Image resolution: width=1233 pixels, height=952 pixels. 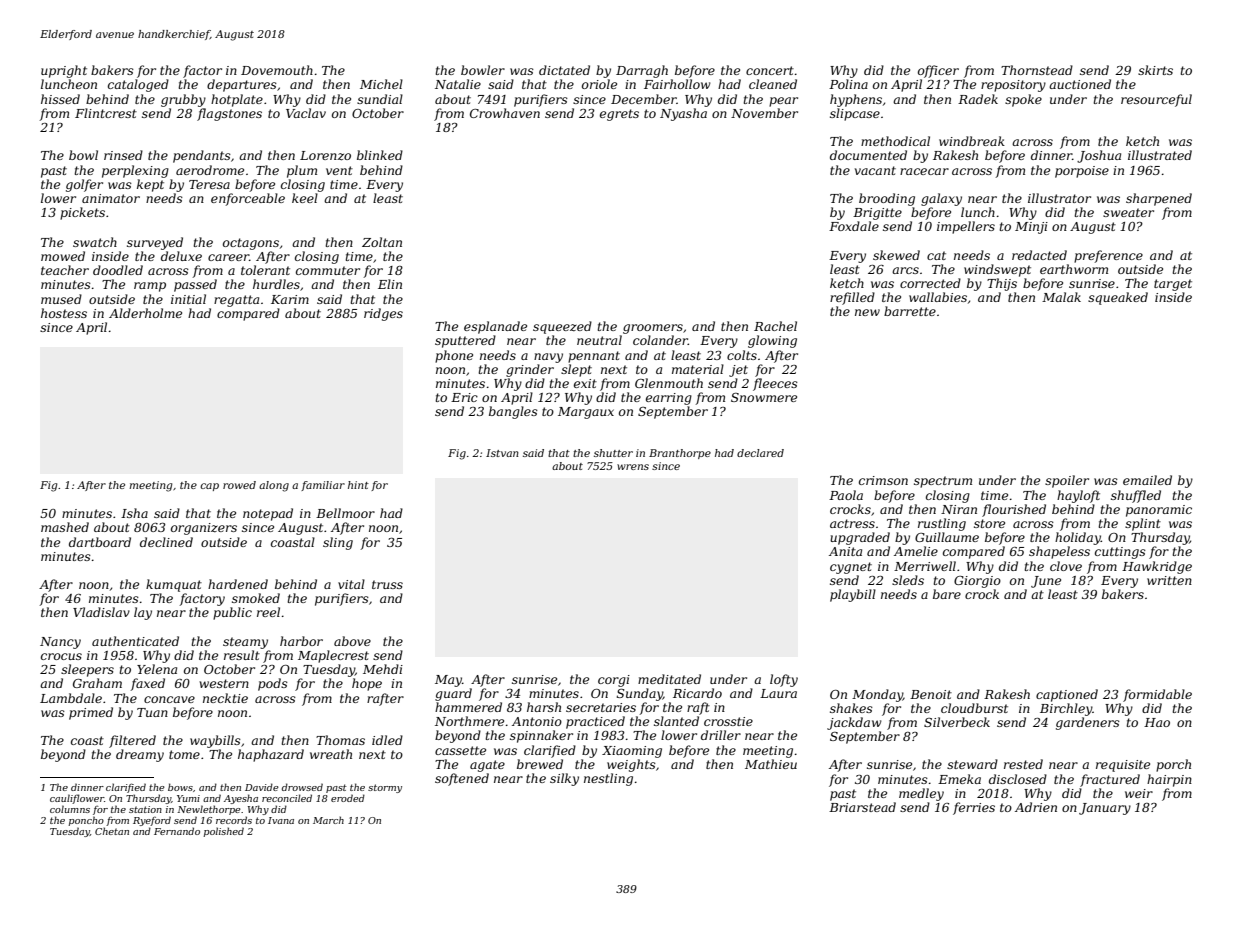 What do you see at coordinates (65, 527) in the document?
I see `mashed` at bounding box center [65, 527].
